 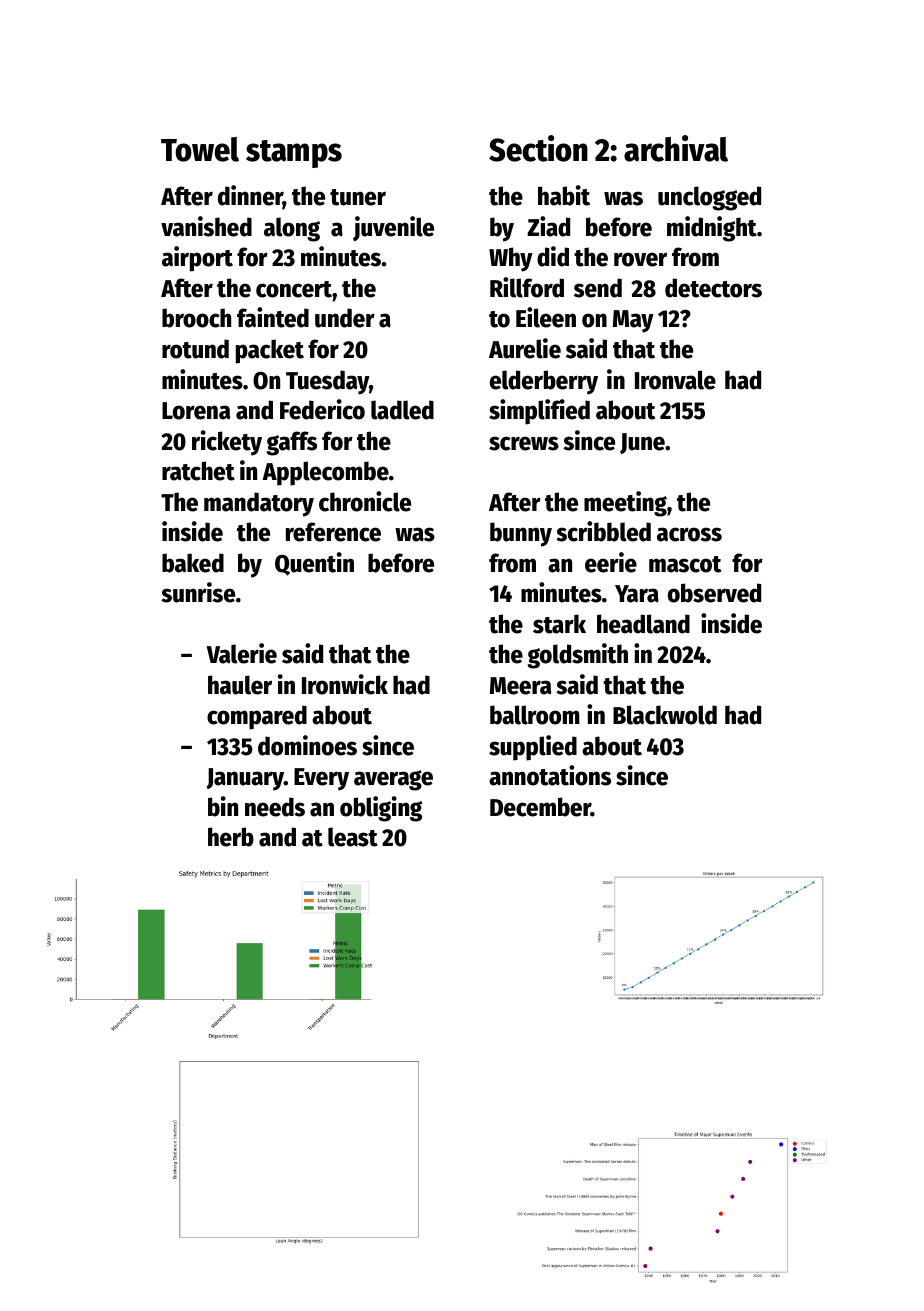 I want to click on chronicle, so click(x=365, y=501).
